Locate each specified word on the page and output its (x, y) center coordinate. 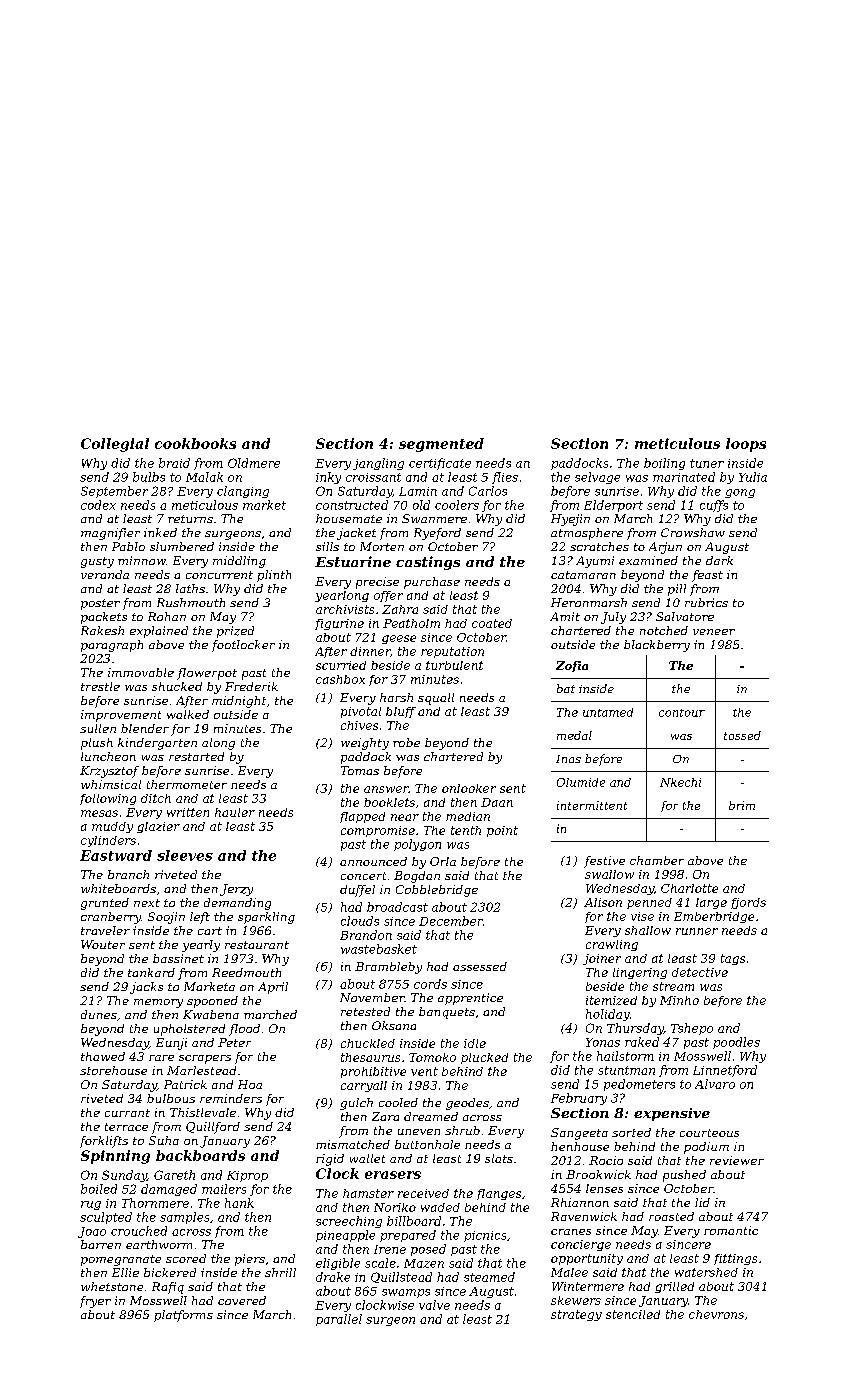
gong (740, 493)
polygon (417, 845)
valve (434, 1305)
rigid (330, 1160)
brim (742, 805)
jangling (378, 464)
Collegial (115, 445)
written (188, 812)
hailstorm (625, 1056)
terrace (126, 1127)
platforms (183, 1316)
